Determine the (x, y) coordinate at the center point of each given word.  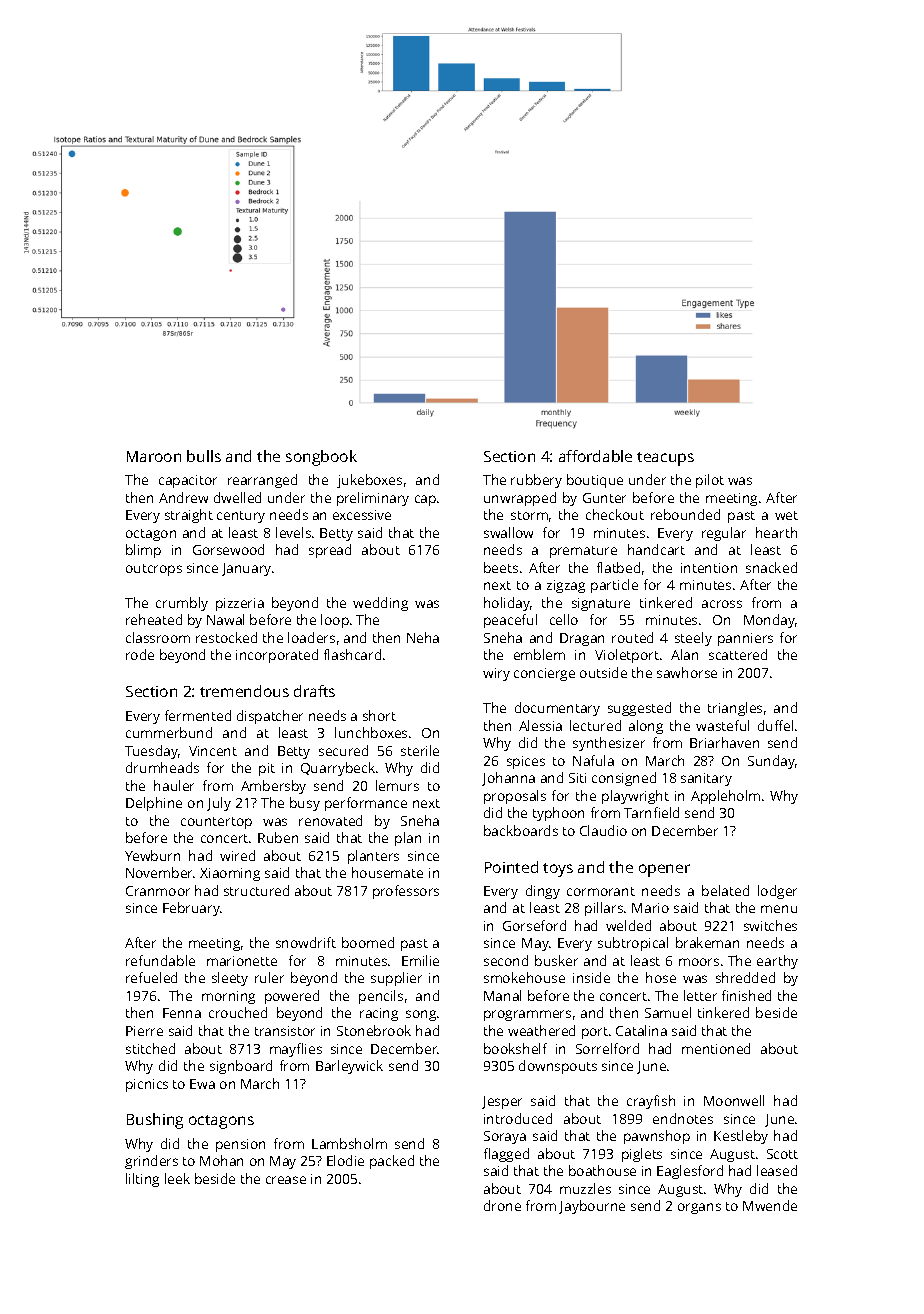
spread (330, 551)
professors (406, 892)
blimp (143, 551)
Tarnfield (651, 812)
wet (786, 515)
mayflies (296, 1050)
